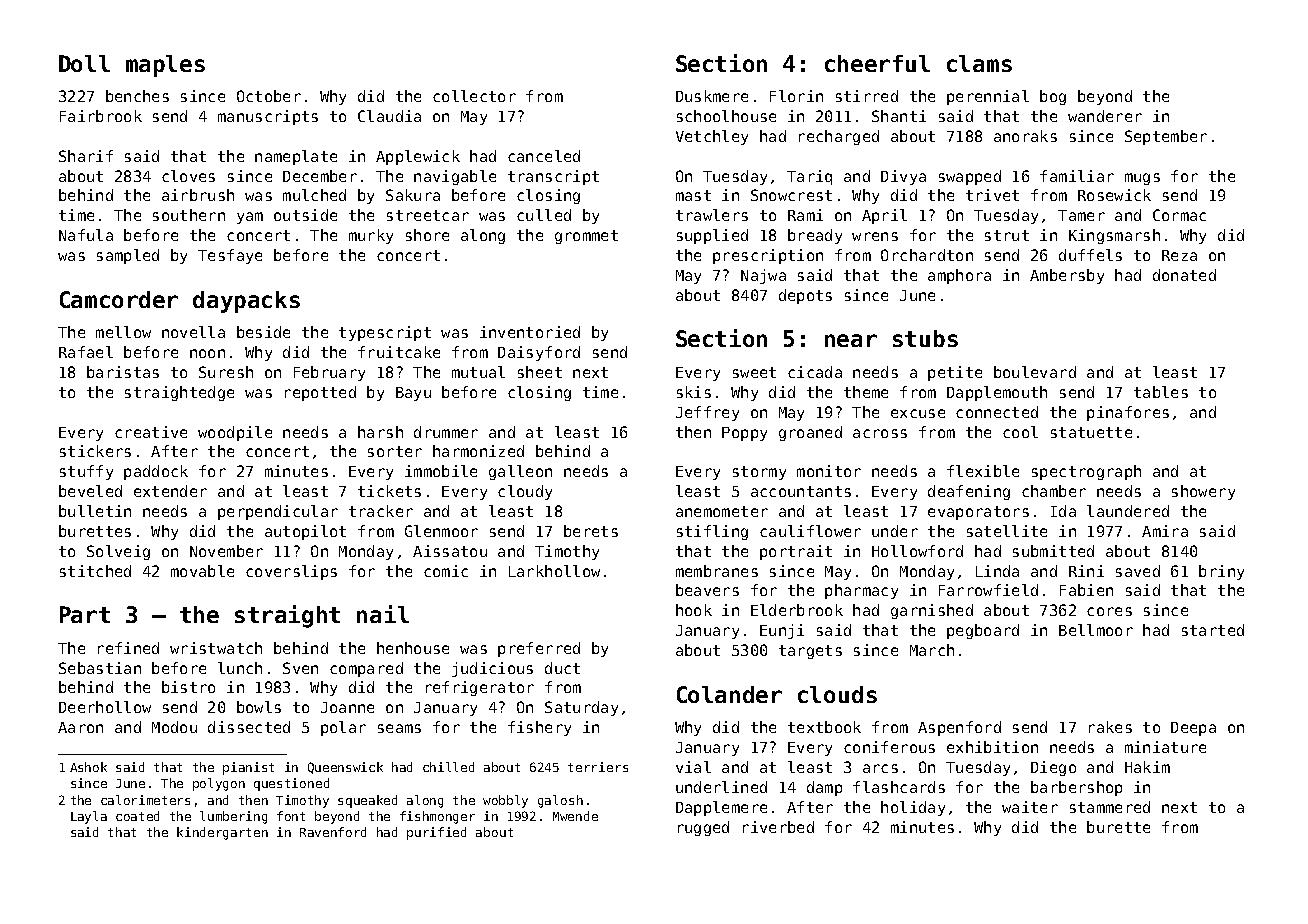  Describe the element at coordinates (219, 784) in the image. I see `polygon` at that location.
